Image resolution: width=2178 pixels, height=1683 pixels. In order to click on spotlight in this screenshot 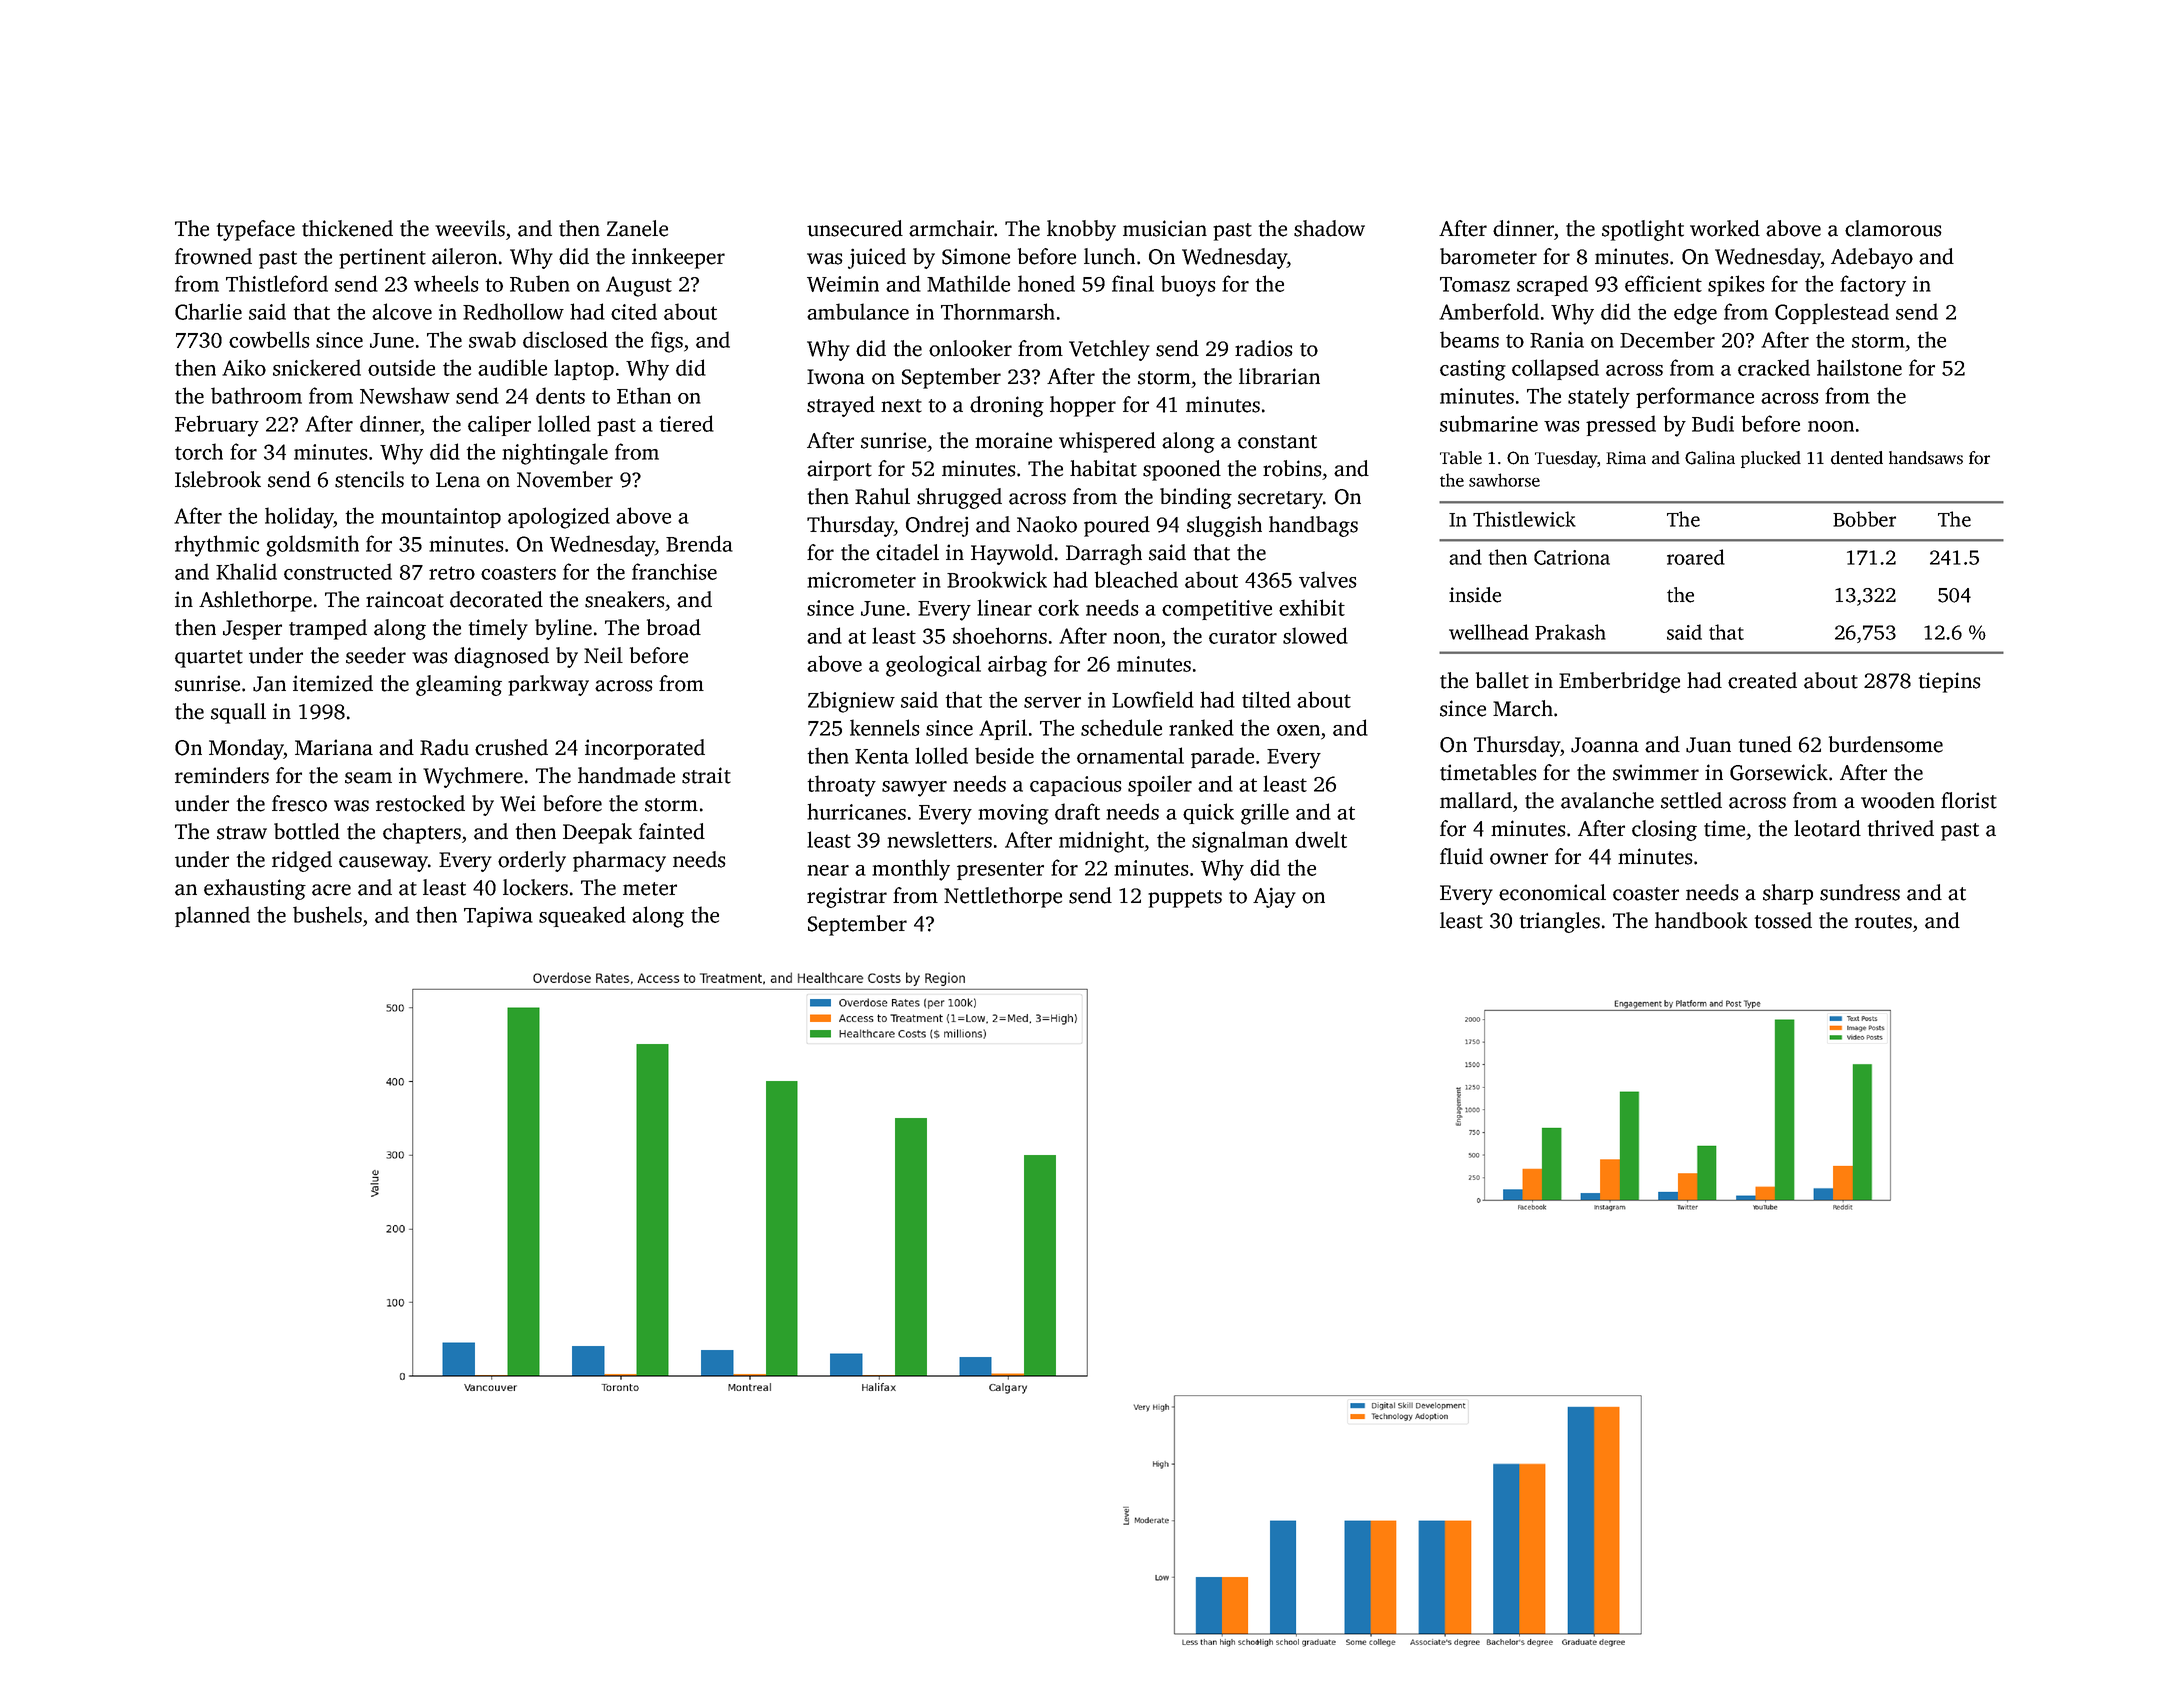, I will do `click(1643, 230)`.
